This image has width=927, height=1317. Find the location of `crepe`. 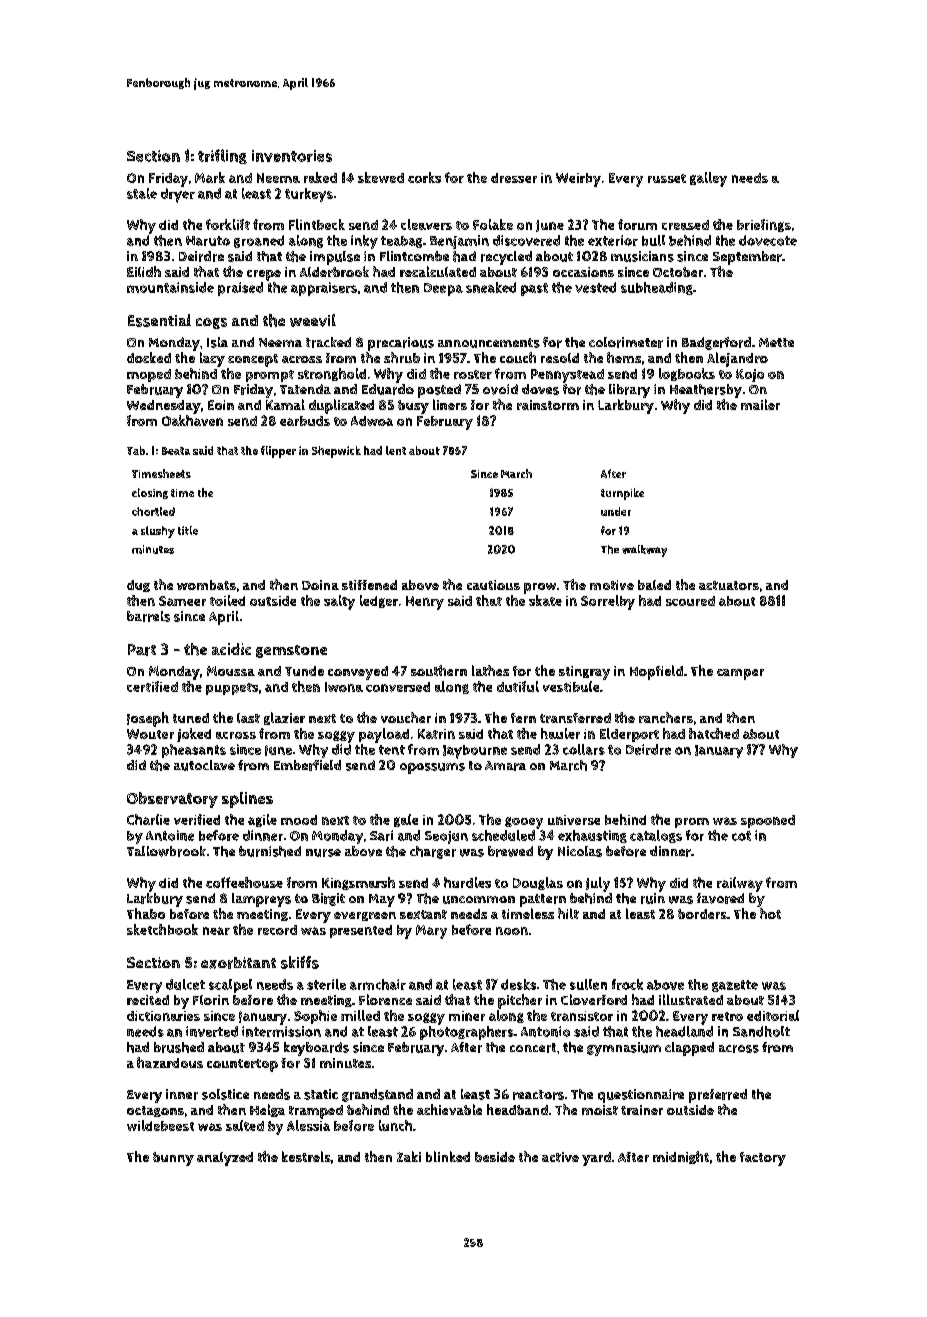

crepe is located at coordinates (264, 275).
